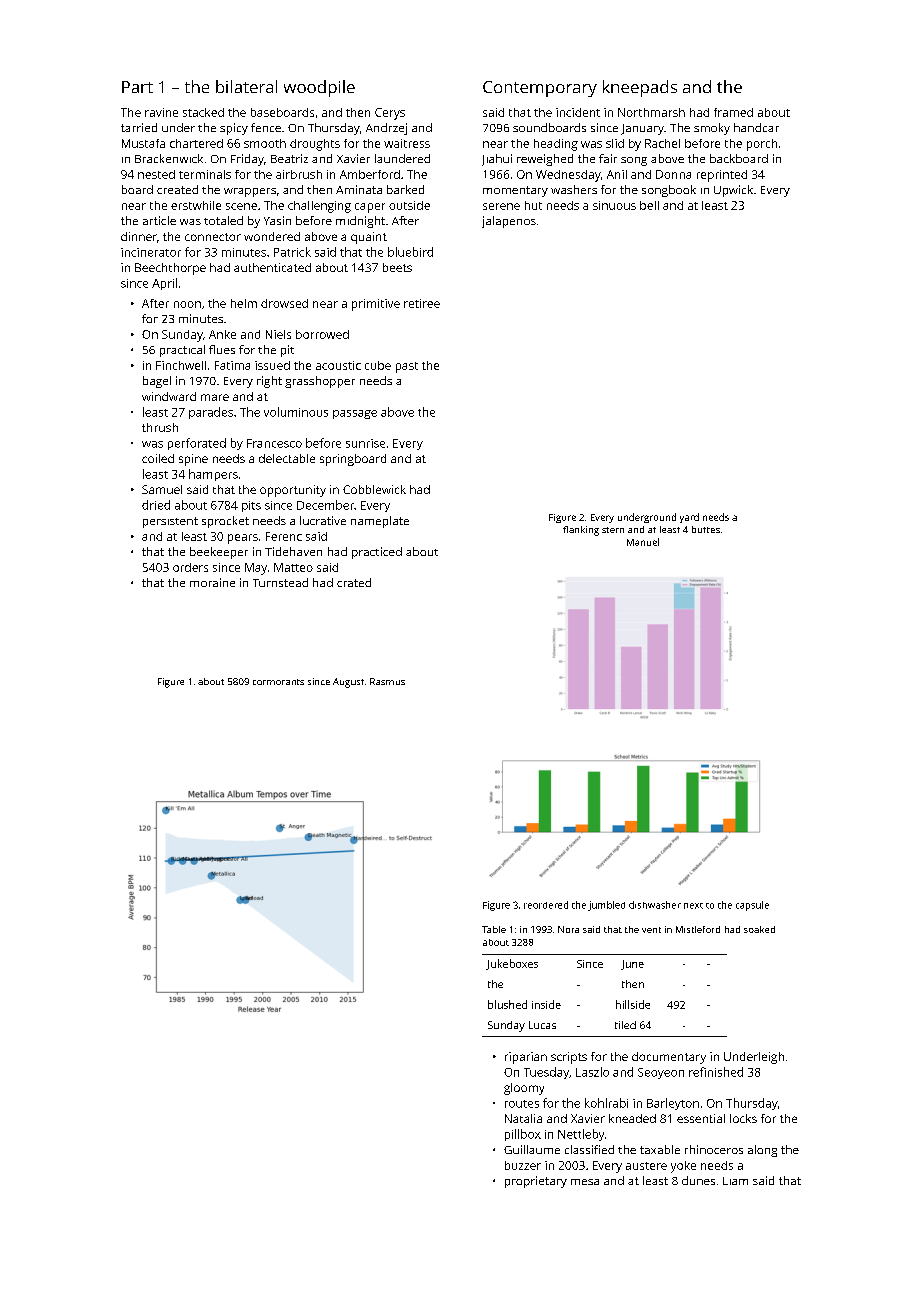 Image resolution: width=924 pixels, height=1308 pixels. Describe the element at coordinates (523, 1135) in the screenshot. I see `pillbox` at that location.
